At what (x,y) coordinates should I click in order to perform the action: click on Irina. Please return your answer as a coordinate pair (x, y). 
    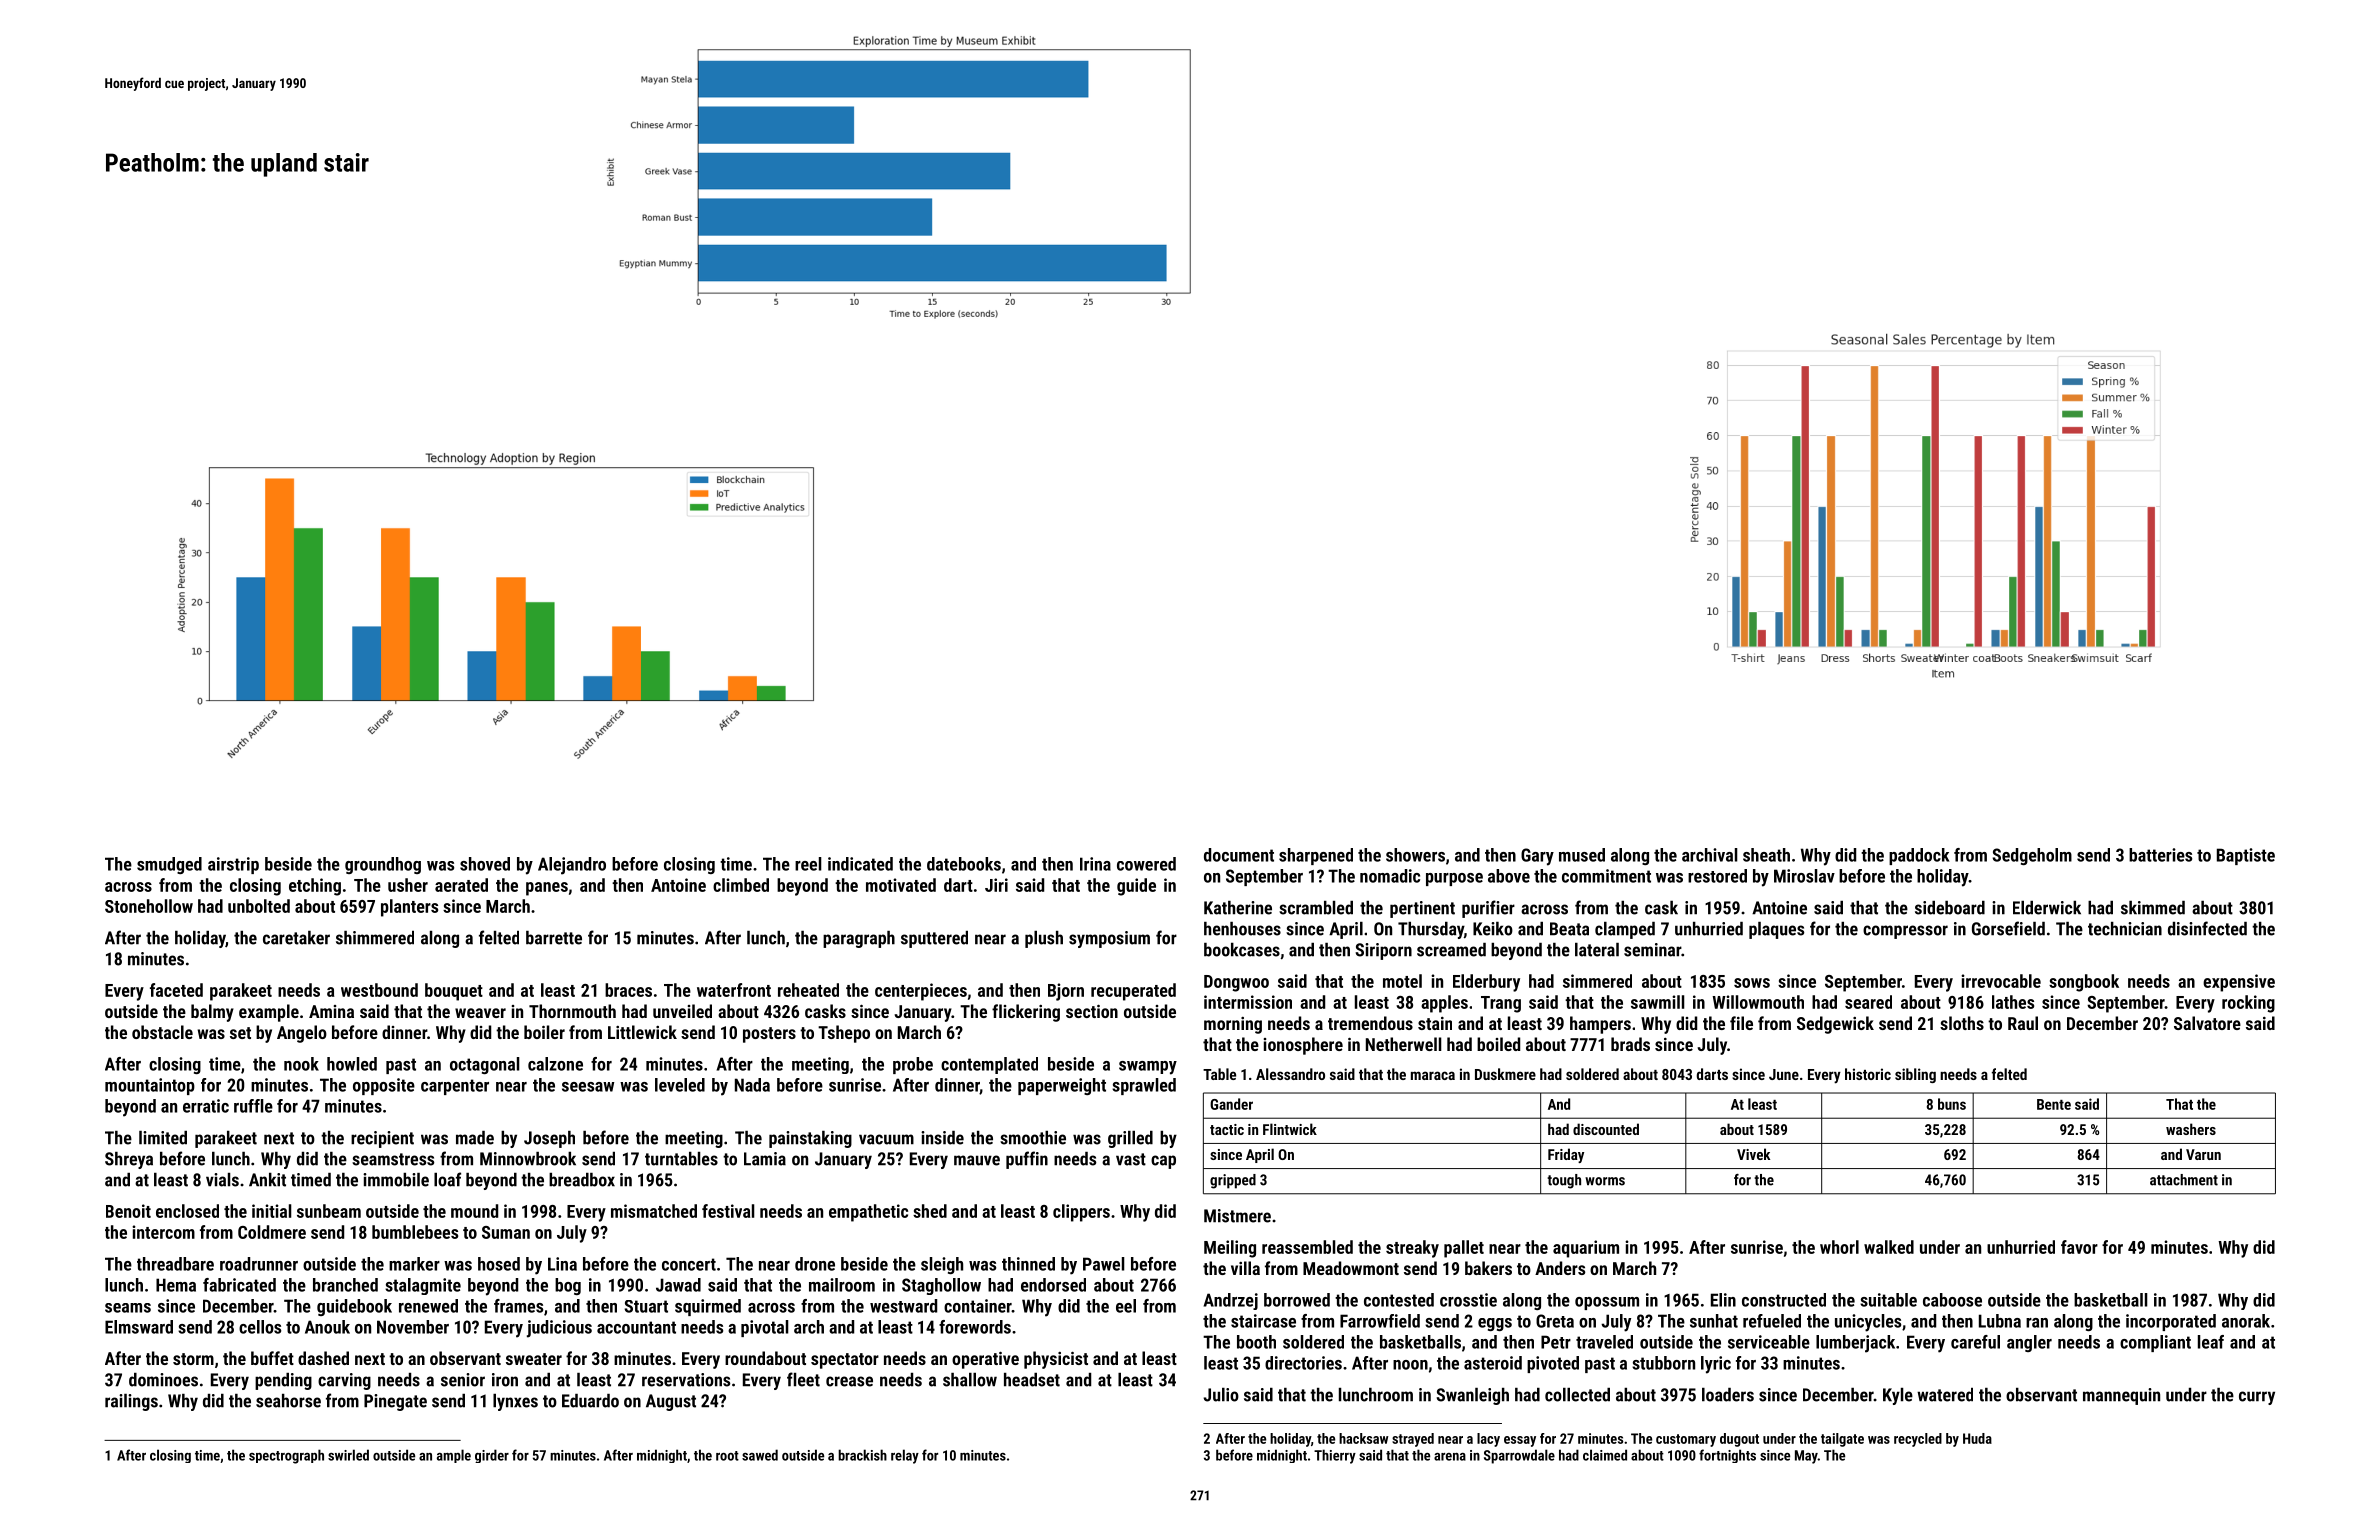
    Looking at the image, I should click on (1095, 864).
